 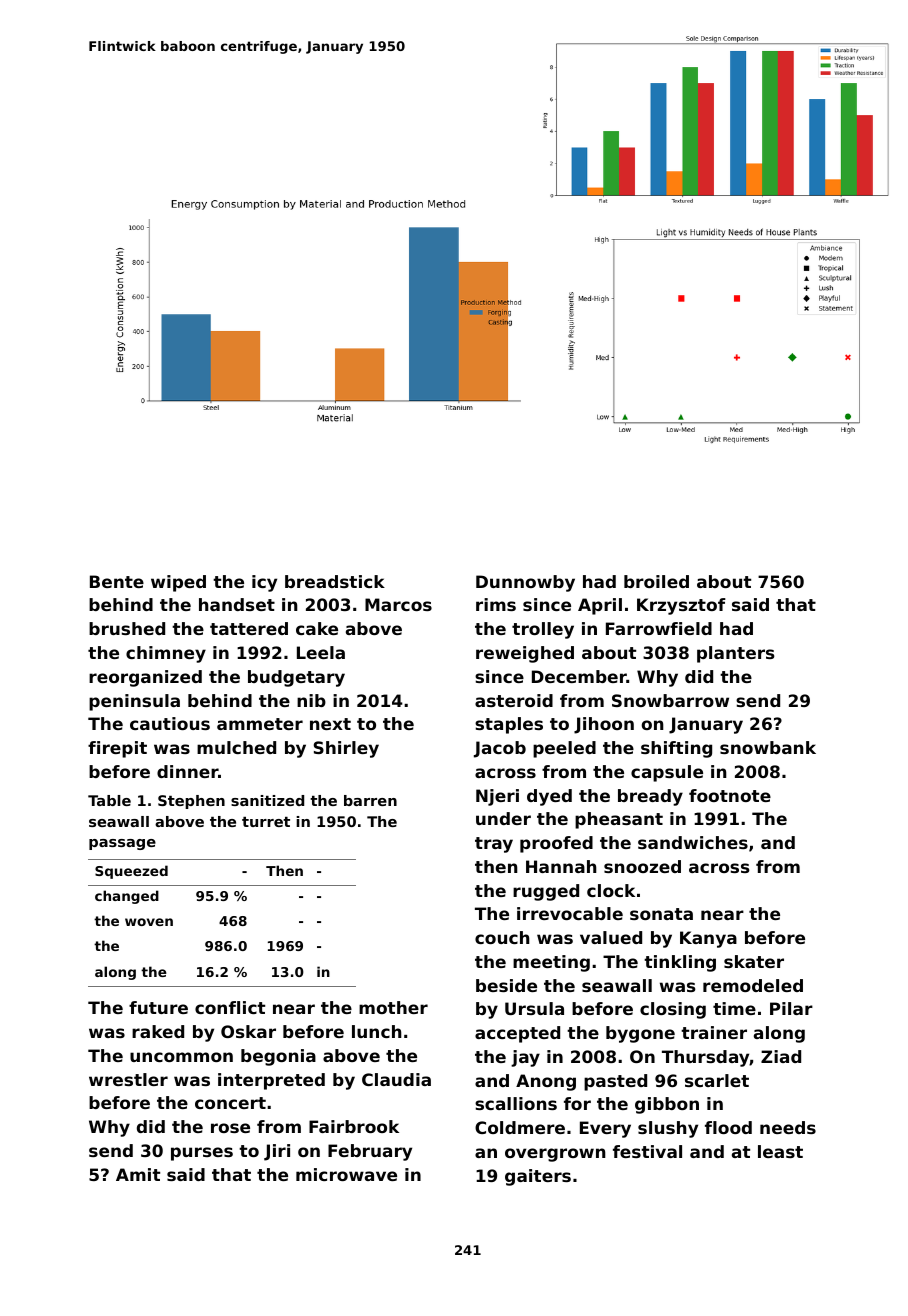 I want to click on wiped, so click(x=178, y=583).
